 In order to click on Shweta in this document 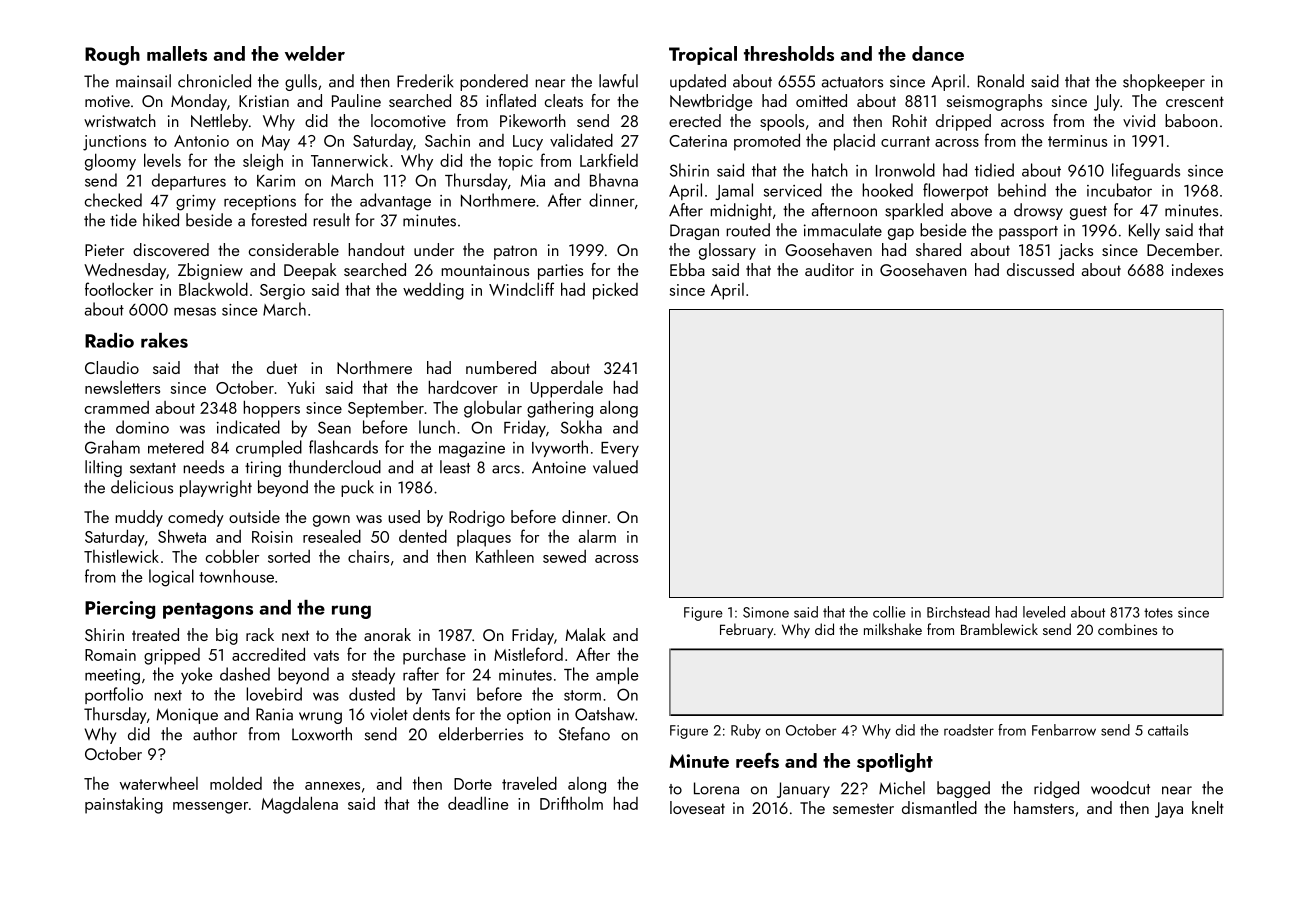, I will do `click(182, 536)`.
